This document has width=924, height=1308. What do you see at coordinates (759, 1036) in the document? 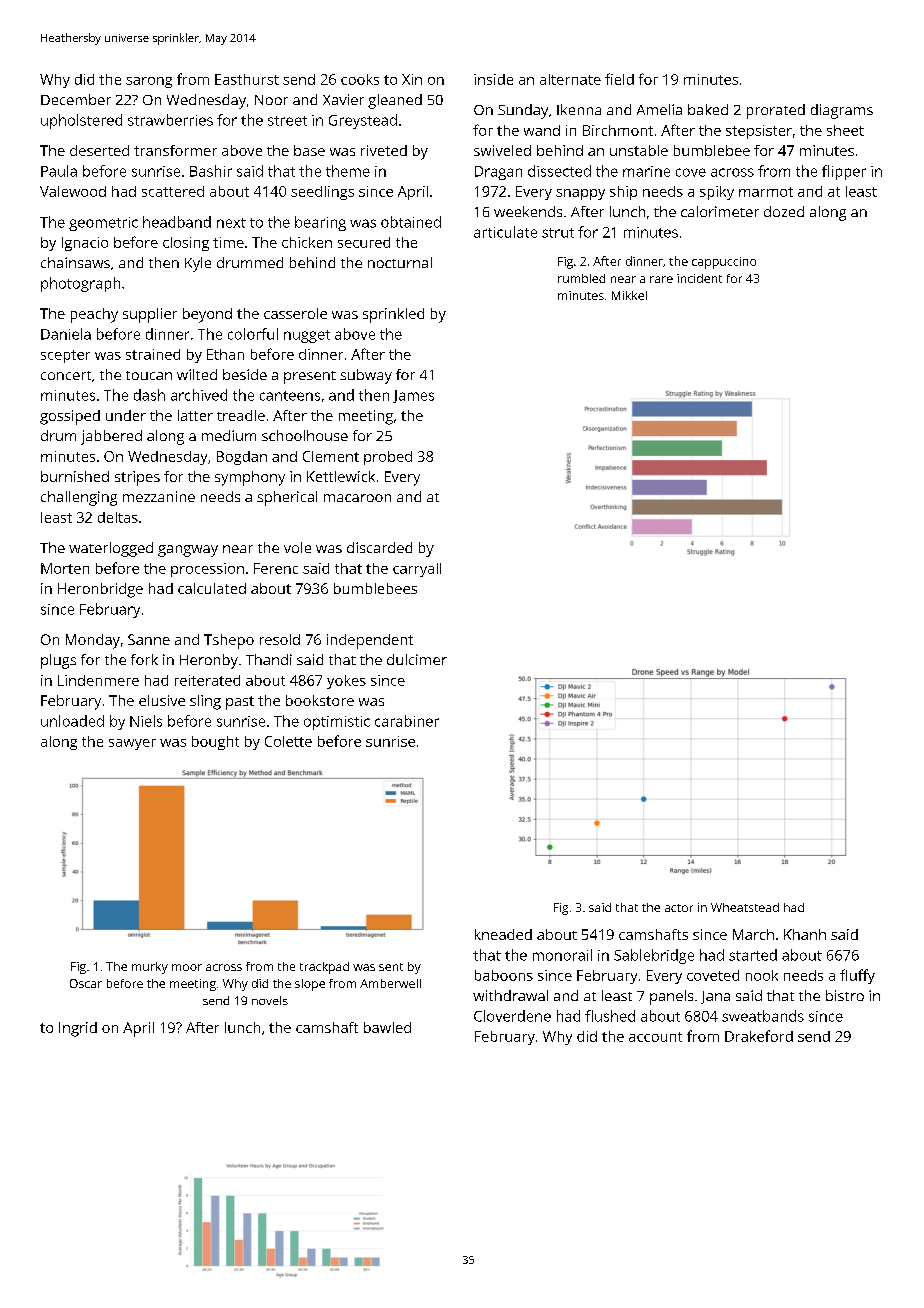
I see `Drakeford` at bounding box center [759, 1036].
